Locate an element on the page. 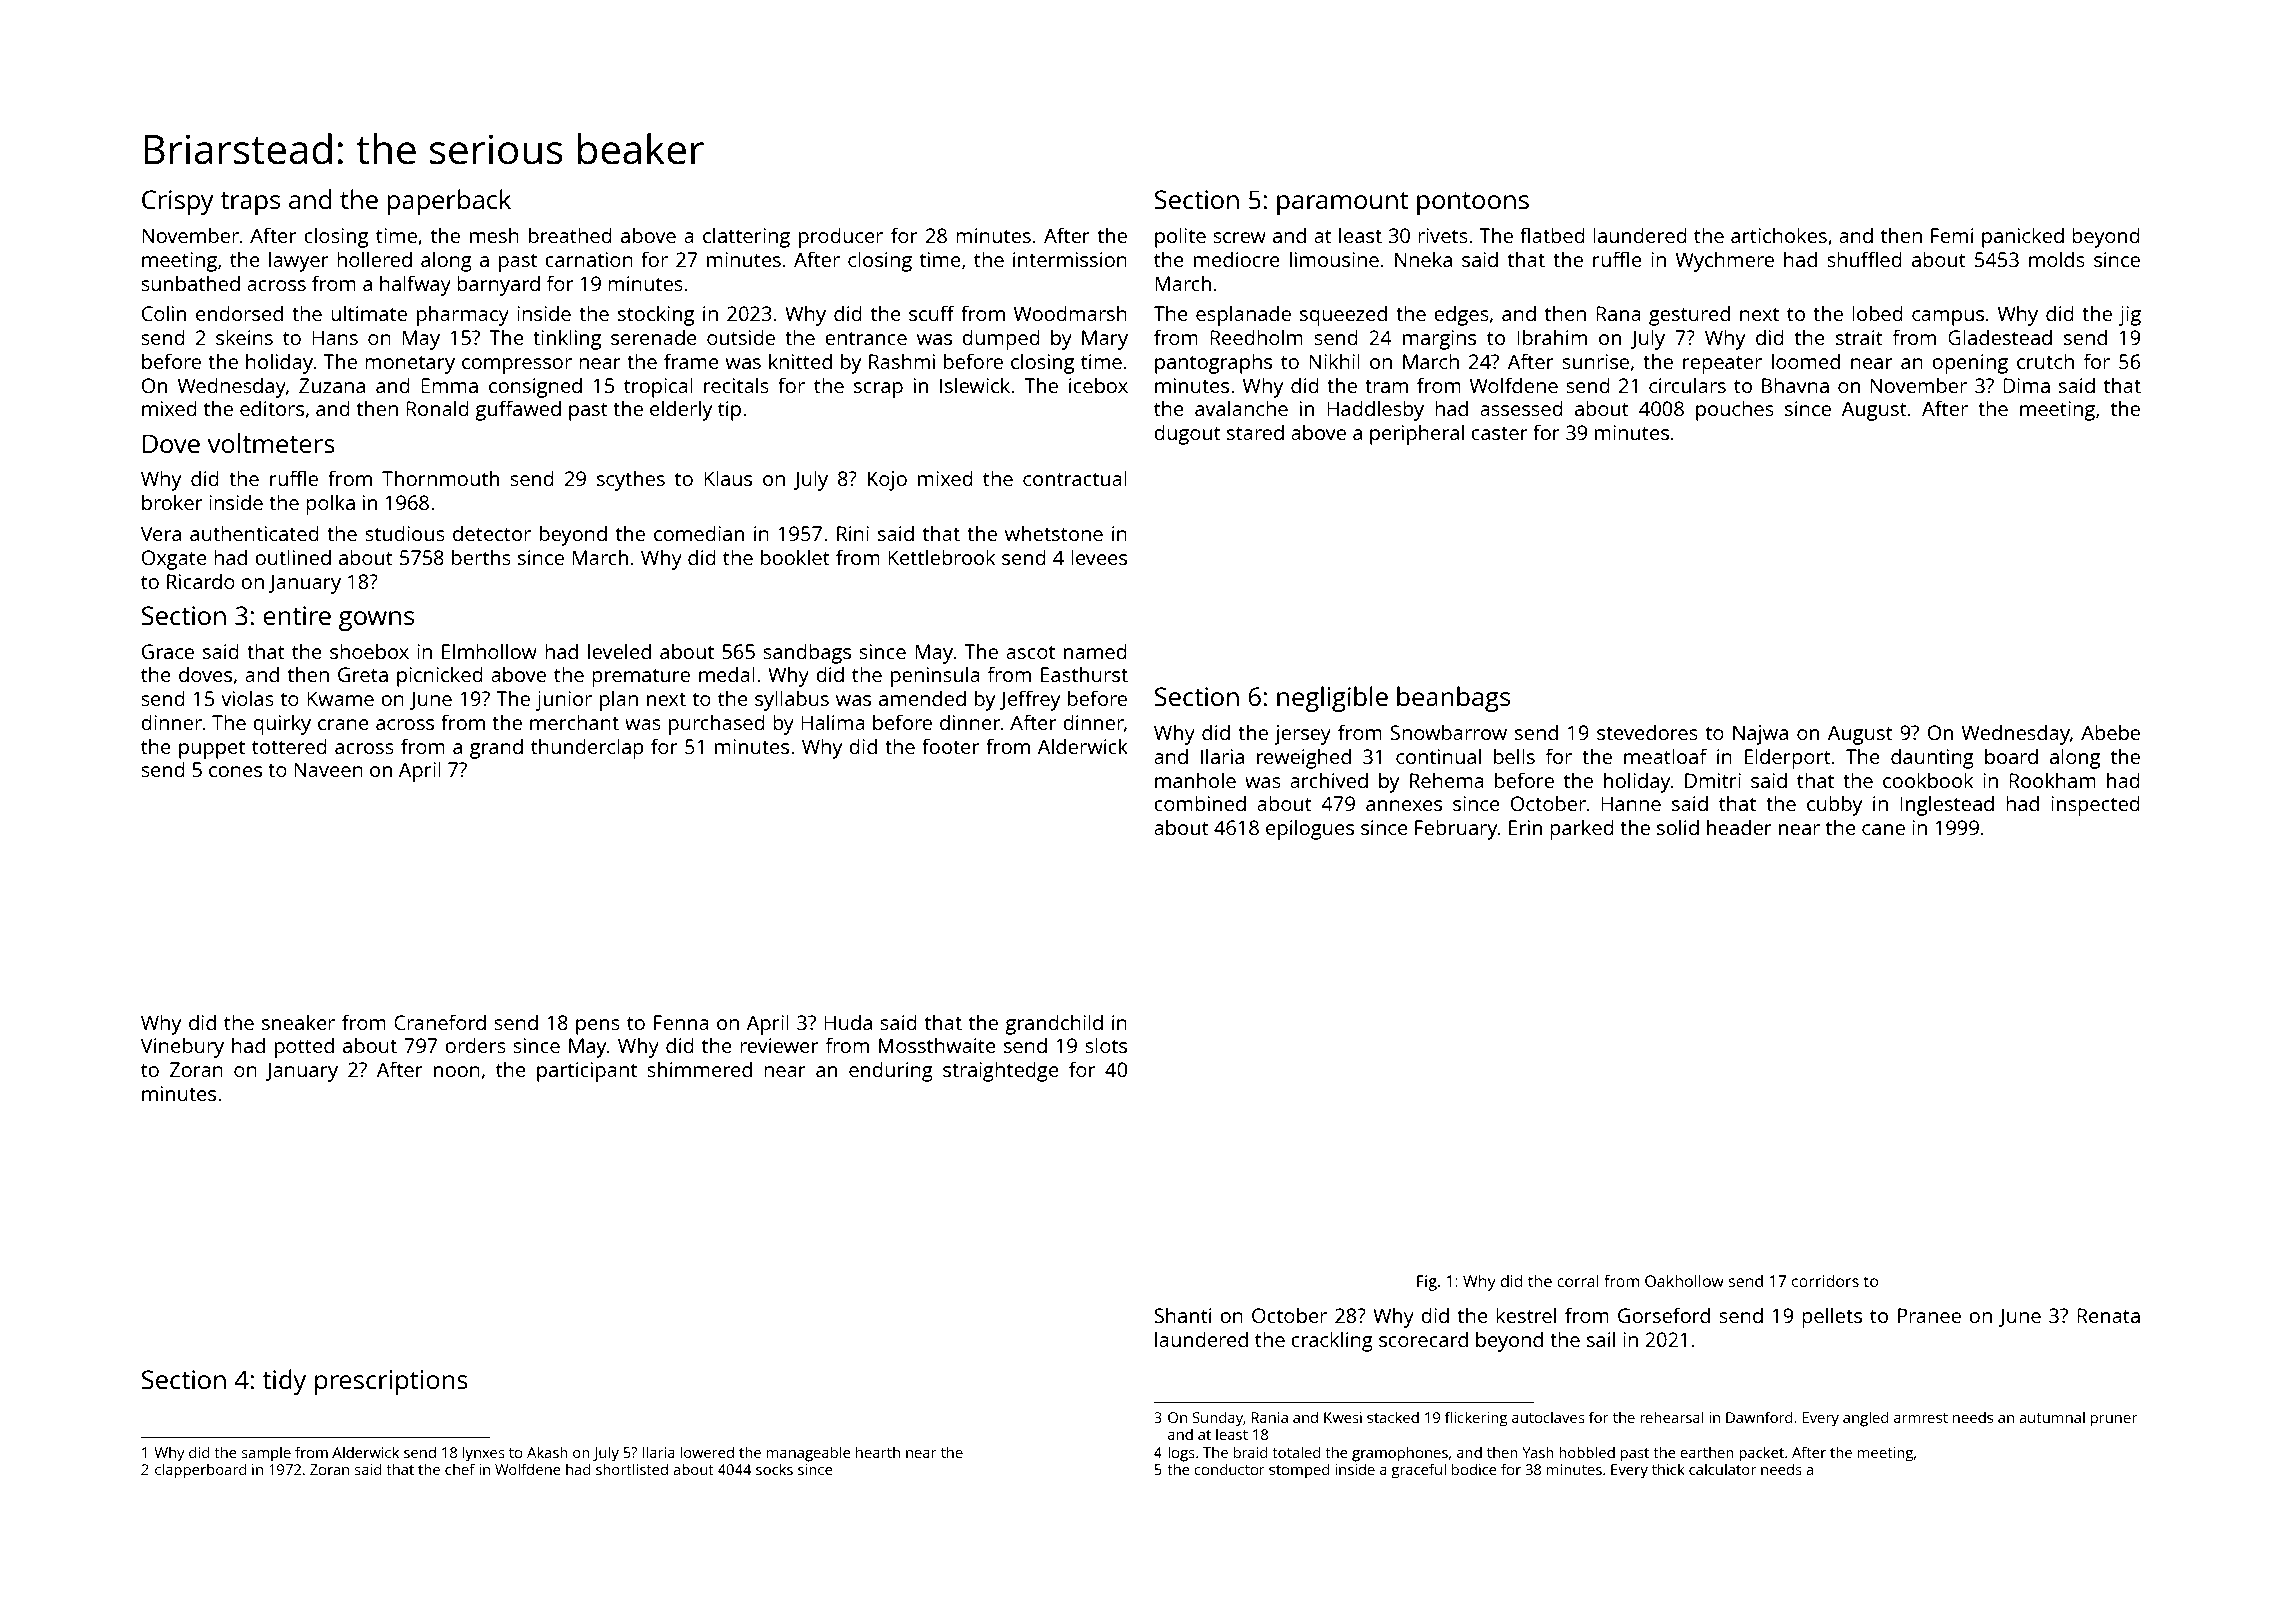 The image size is (2282, 1614). strait is located at coordinates (1859, 337).
